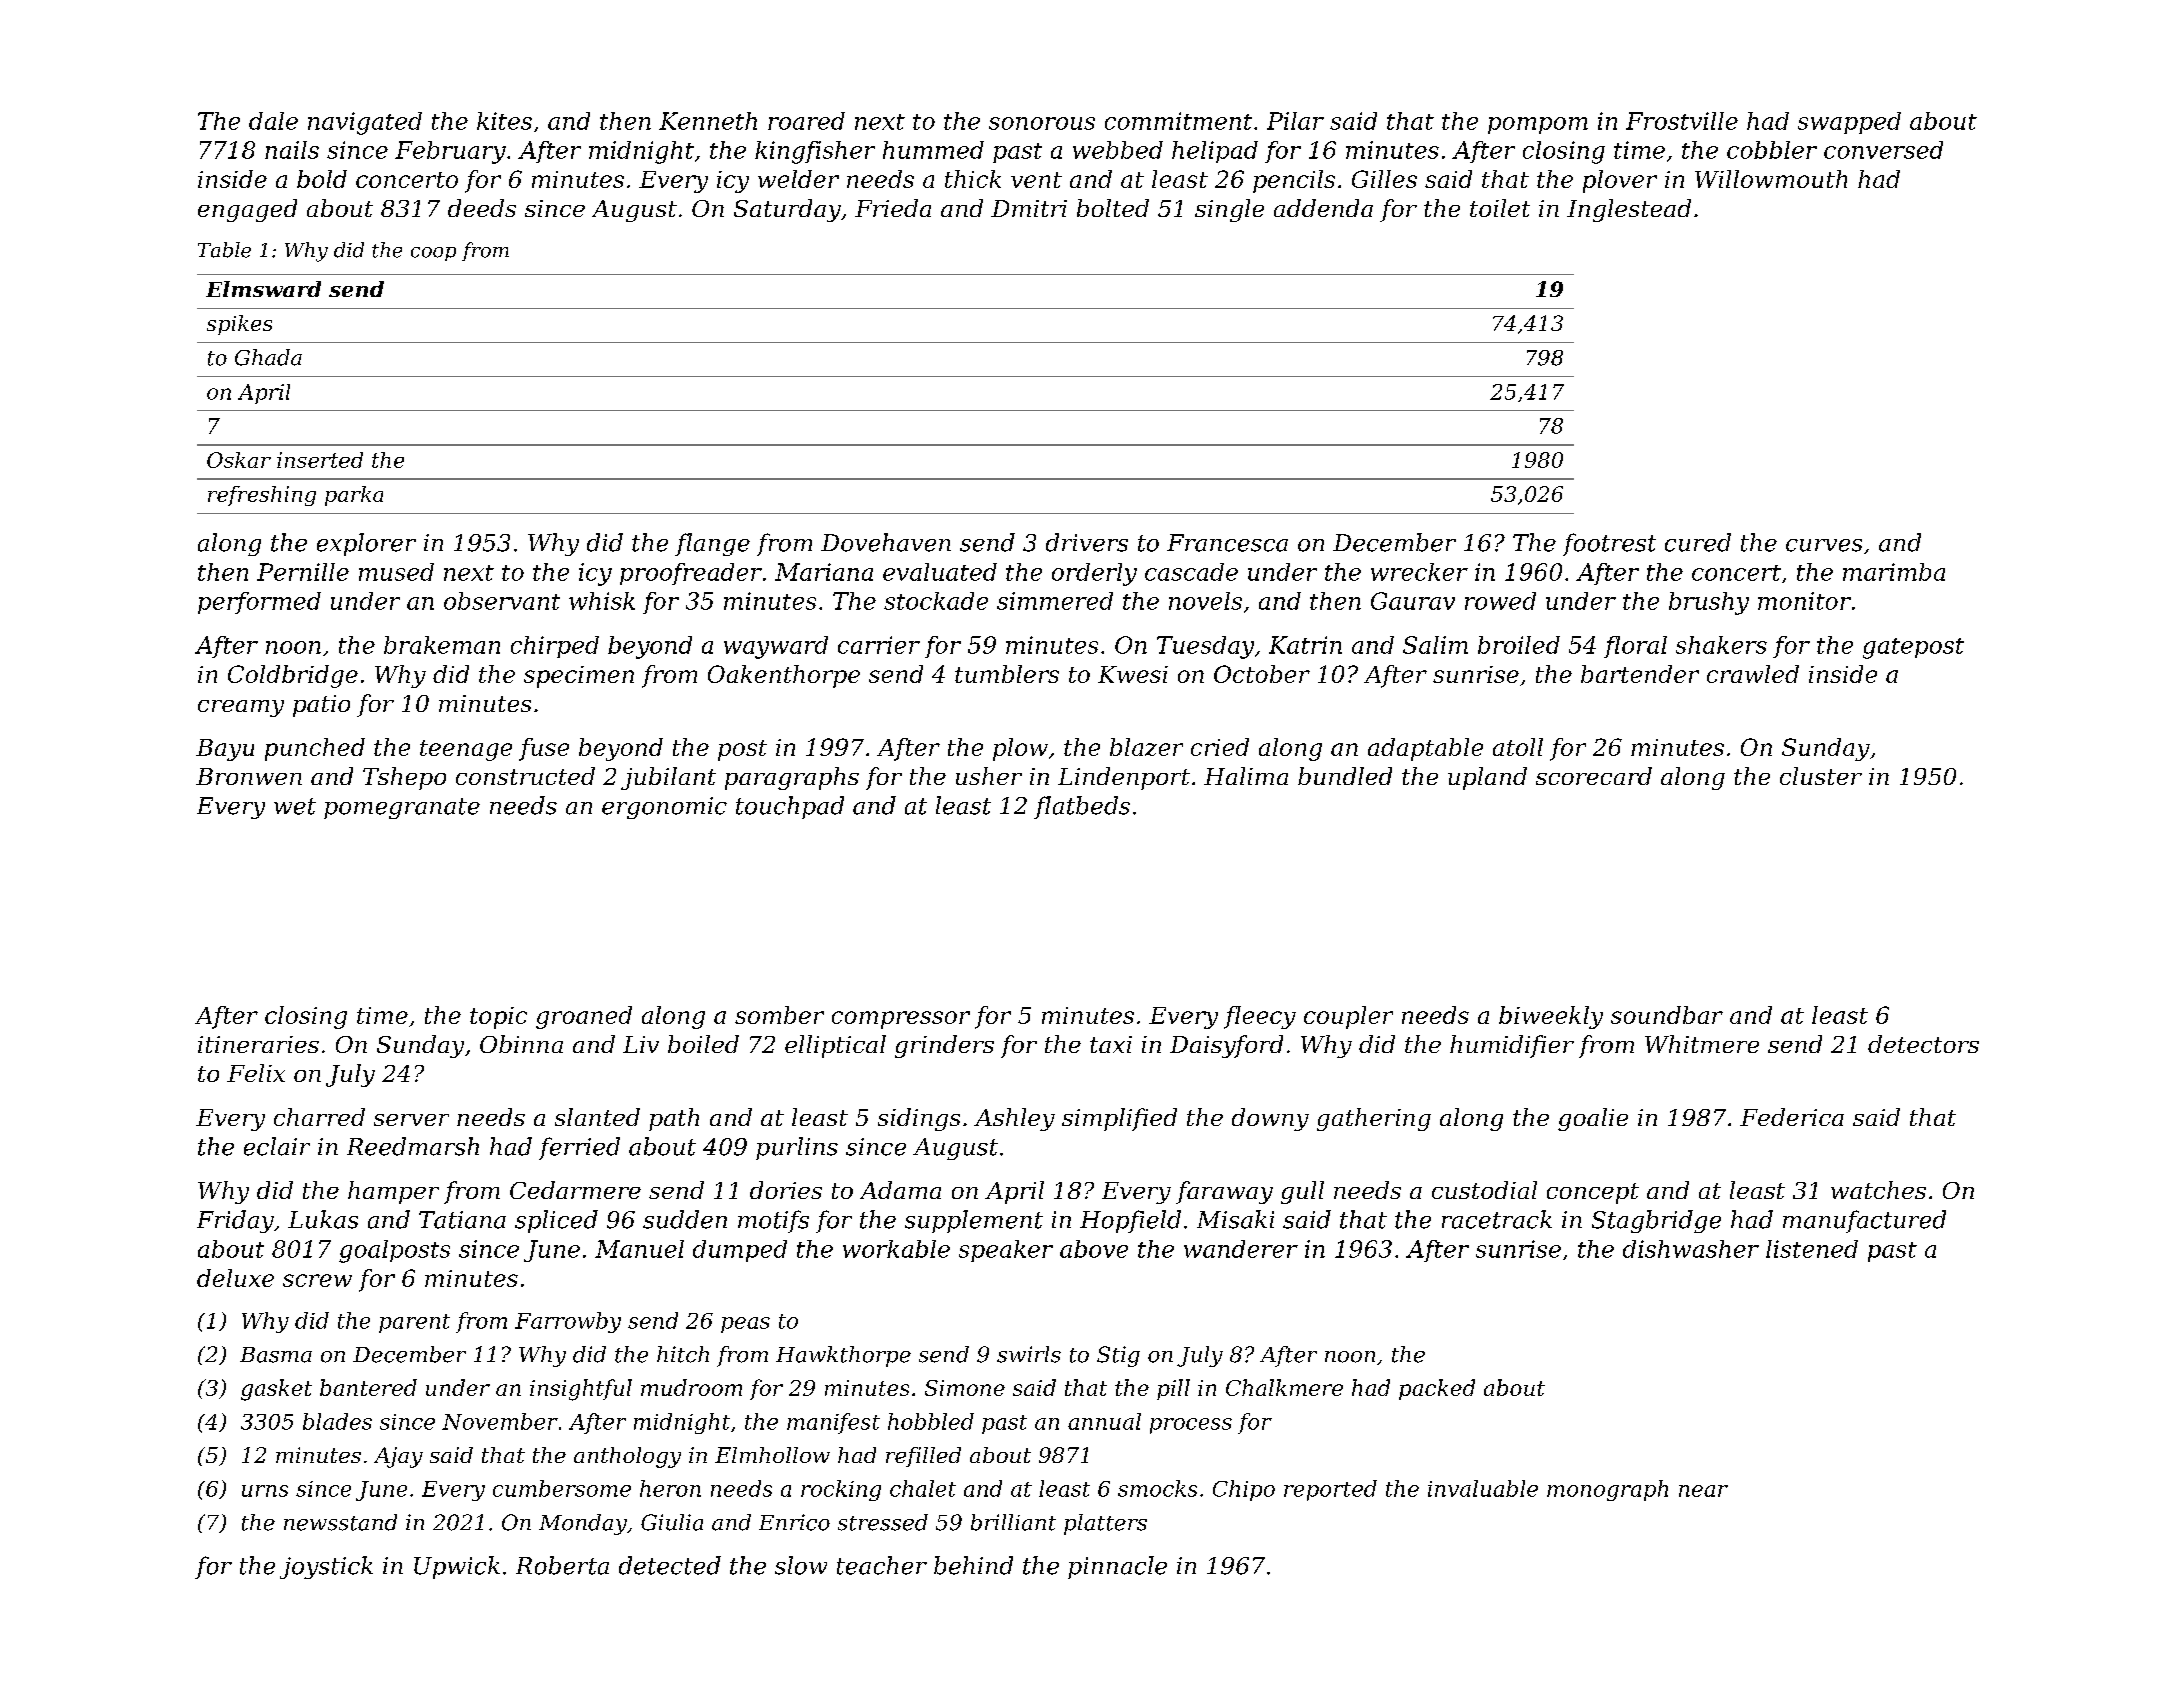 The image size is (2178, 1683). Describe the element at coordinates (1682, 121) in the document. I see `Frostville` at that location.
